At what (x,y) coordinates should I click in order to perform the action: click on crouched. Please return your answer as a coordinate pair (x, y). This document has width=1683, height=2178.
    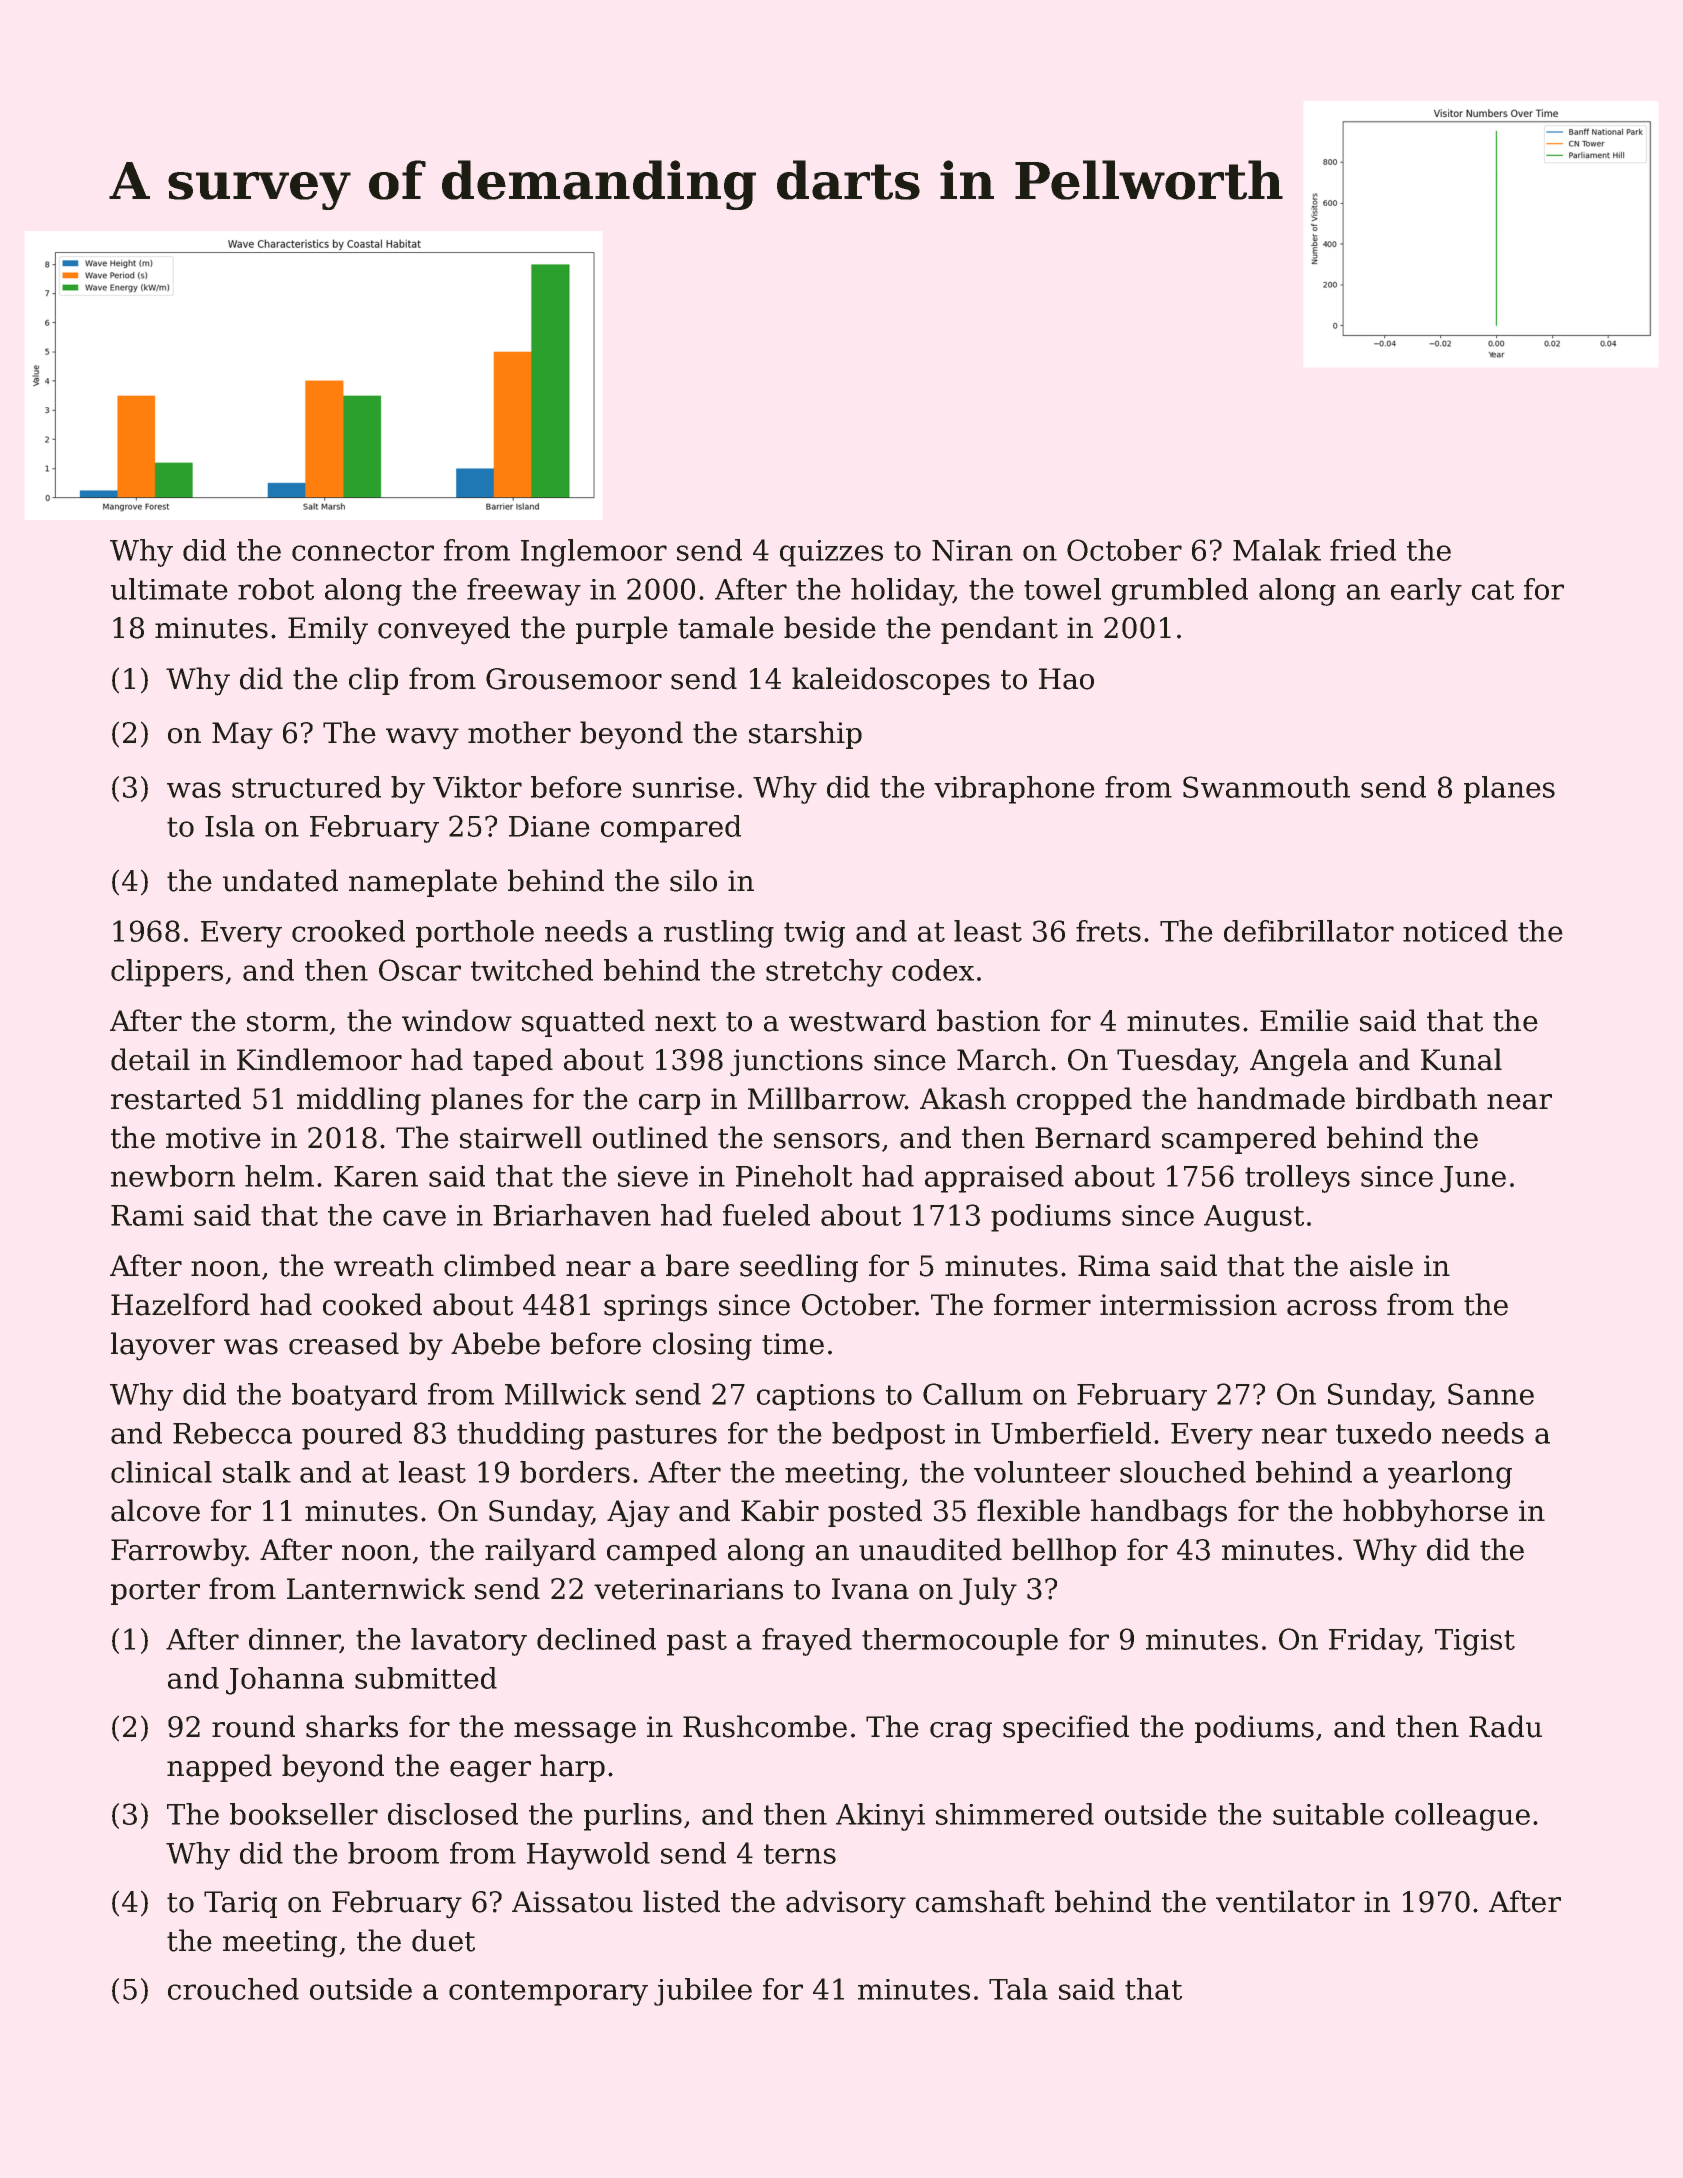
    Looking at the image, I should click on (233, 1989).
